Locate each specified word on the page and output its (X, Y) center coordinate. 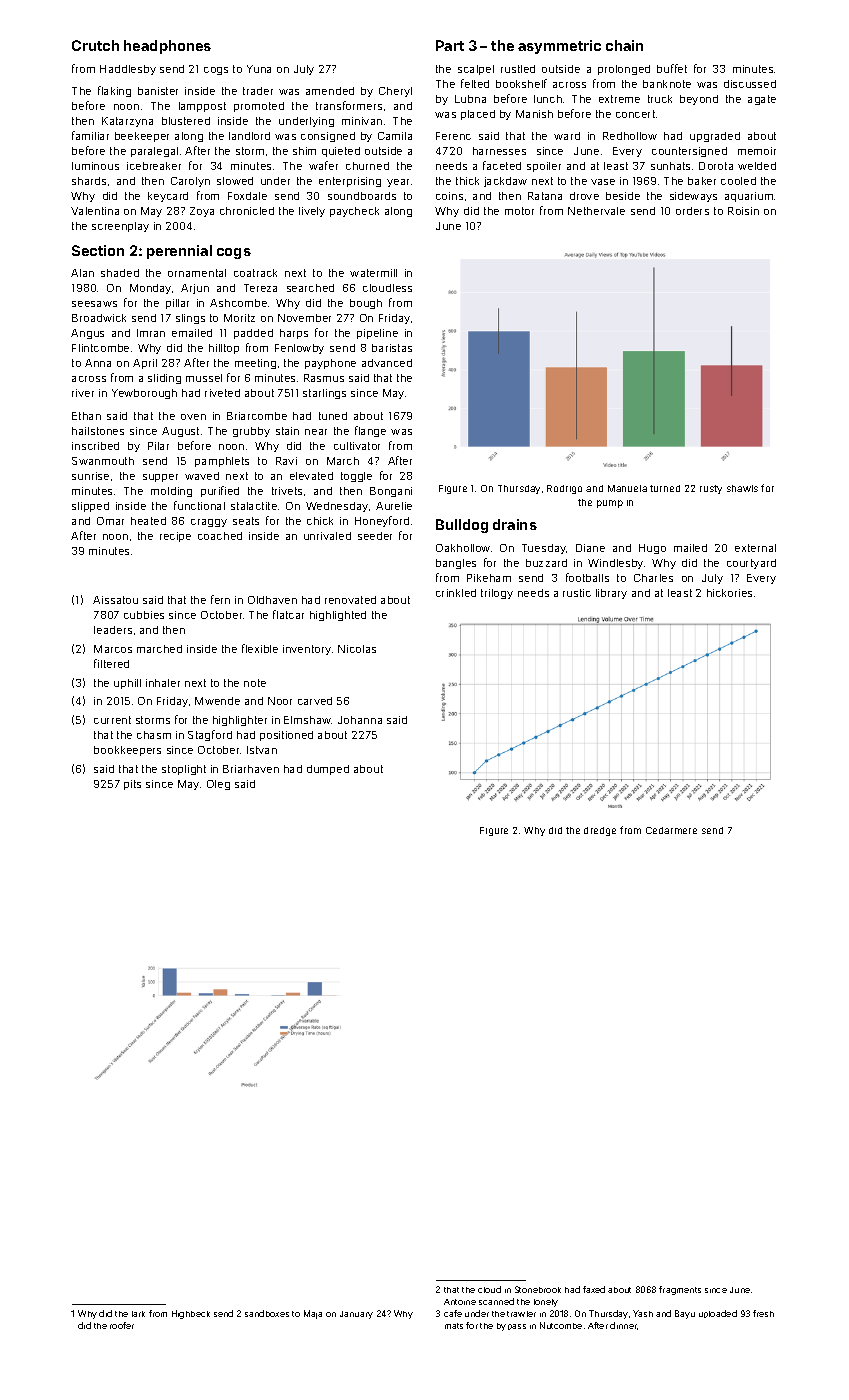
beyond (699, 100)
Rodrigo (564, 489)
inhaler (163, 683)
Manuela (627, 488)
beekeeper (142, 137)
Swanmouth (103, 461)
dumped (328, 770)
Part (450, 45)
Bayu (685, 1314)
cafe (453, 1313)
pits (132, 785)
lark (138, 1314)
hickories (729, 593)
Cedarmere (671, 830)
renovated (350, 600)
